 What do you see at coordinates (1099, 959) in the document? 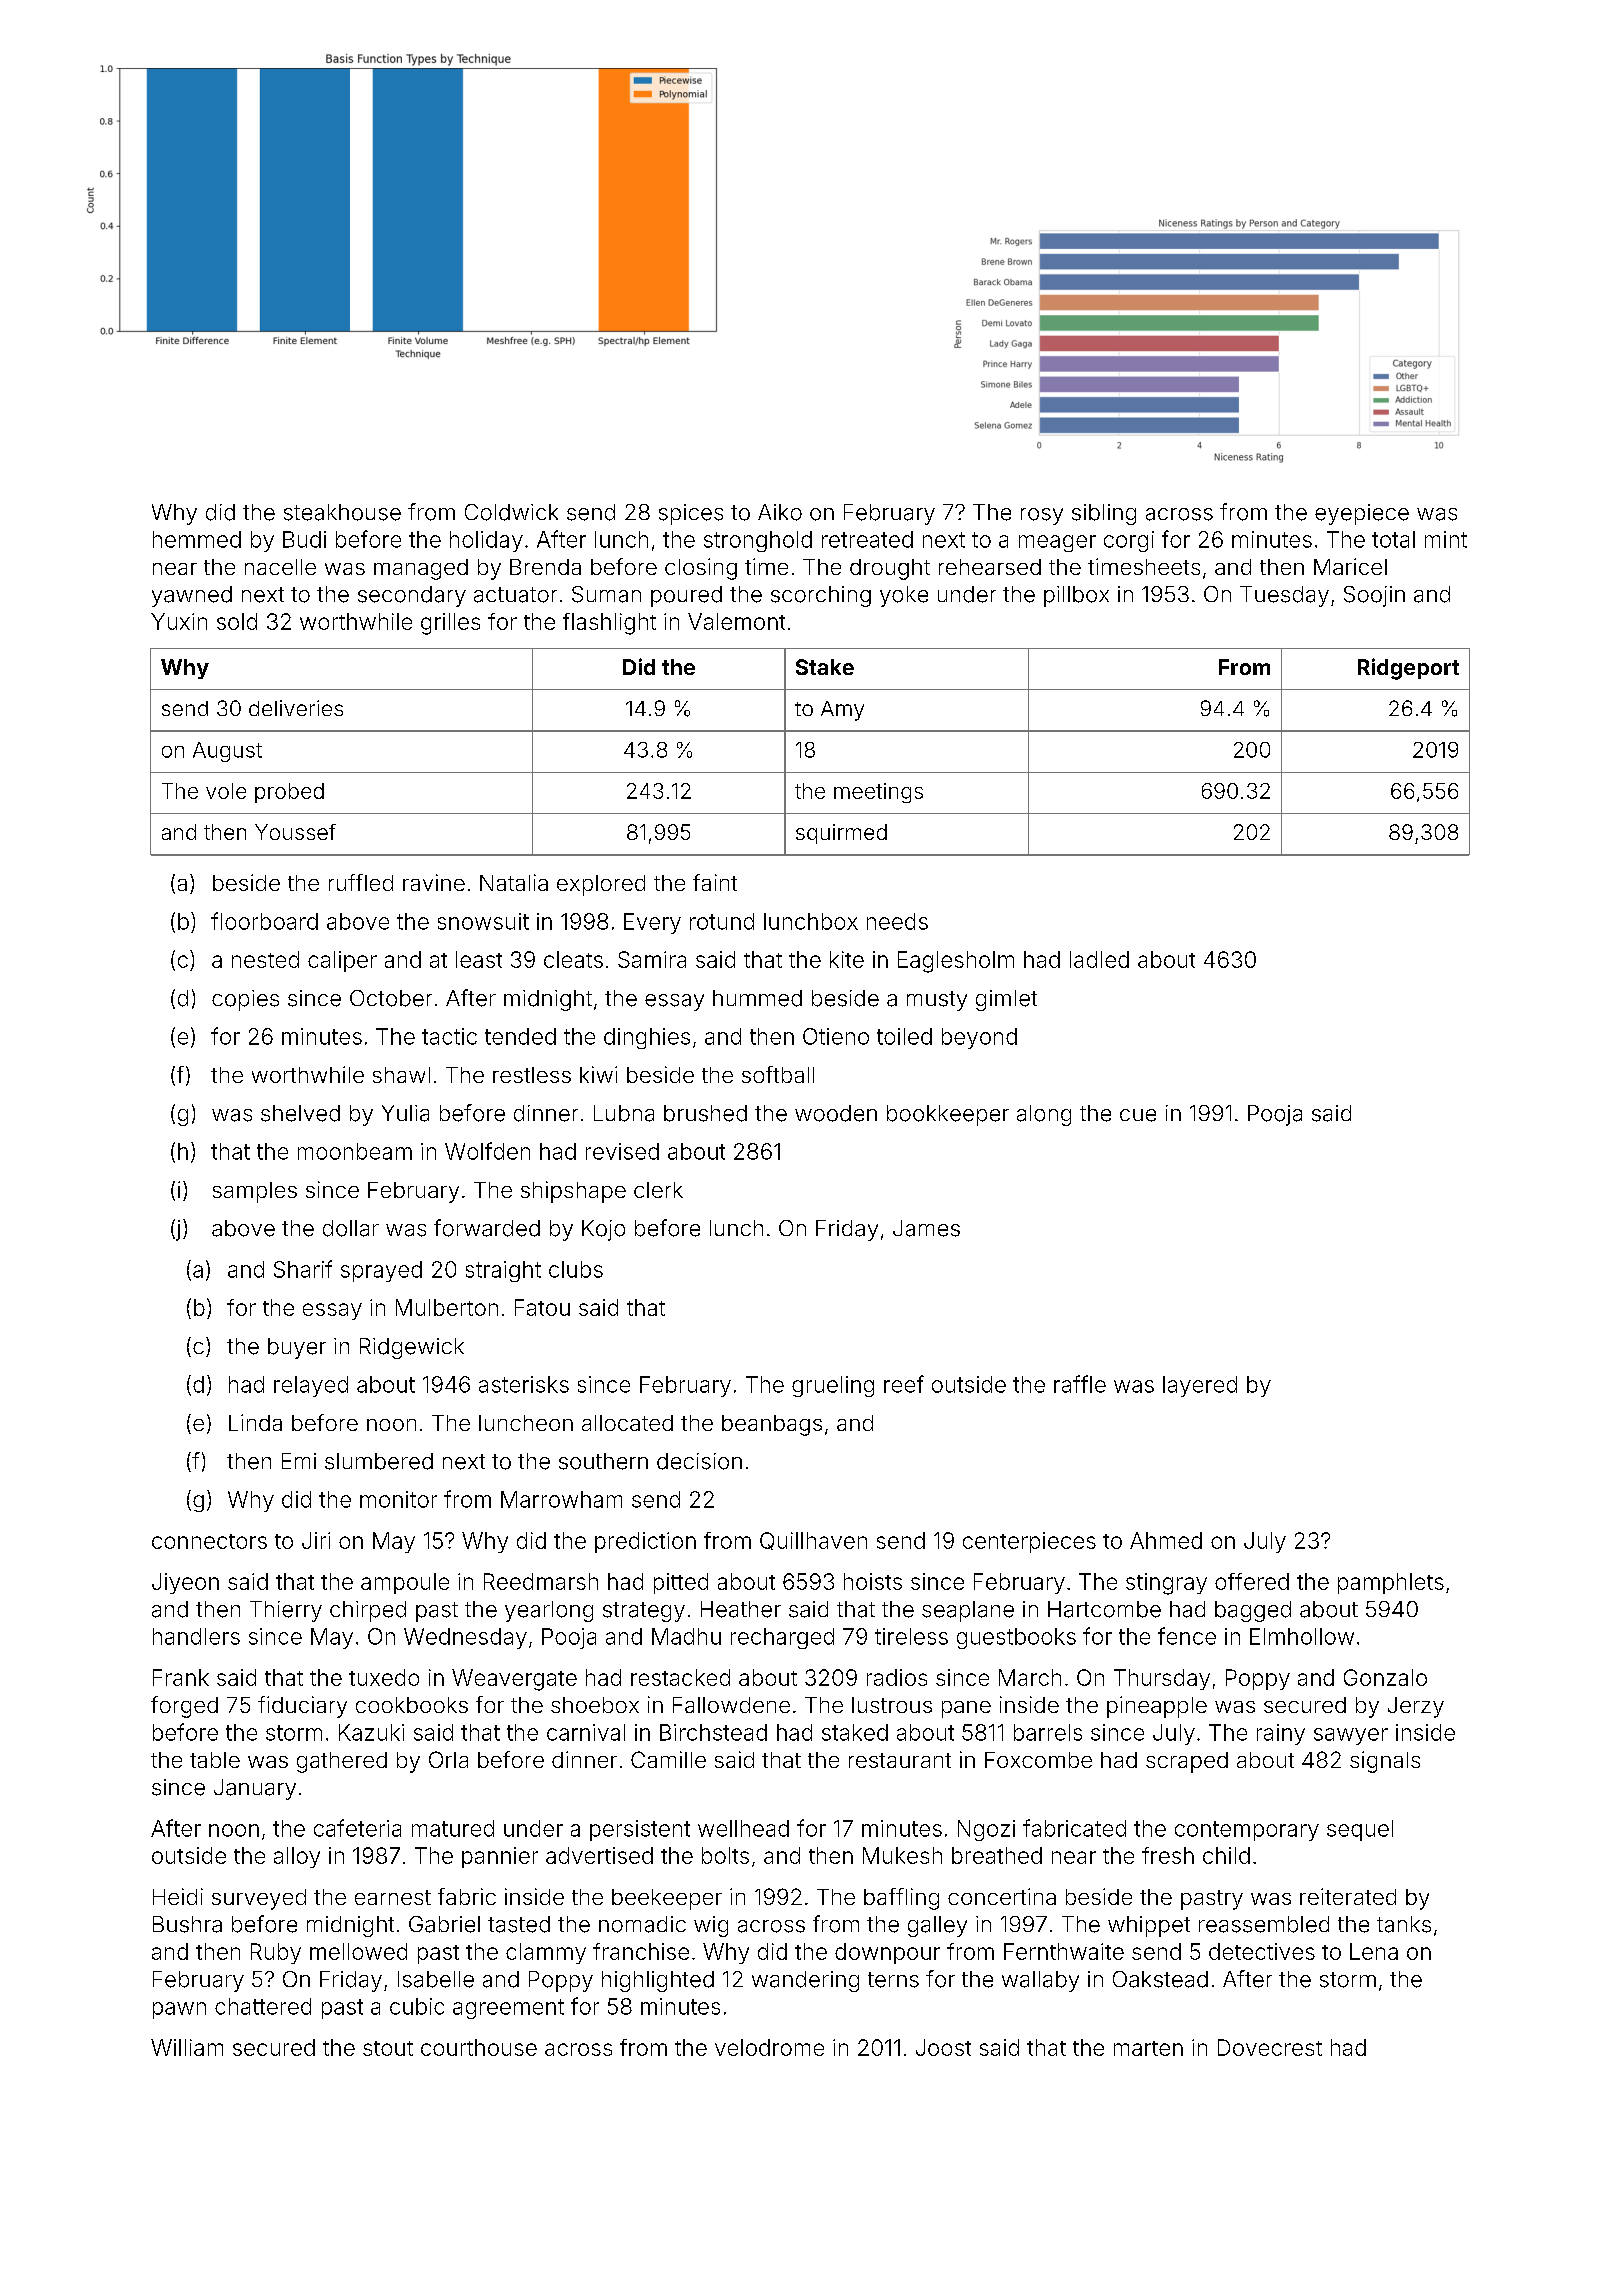
I see `ladled` at bounding box center [1099, 959].
